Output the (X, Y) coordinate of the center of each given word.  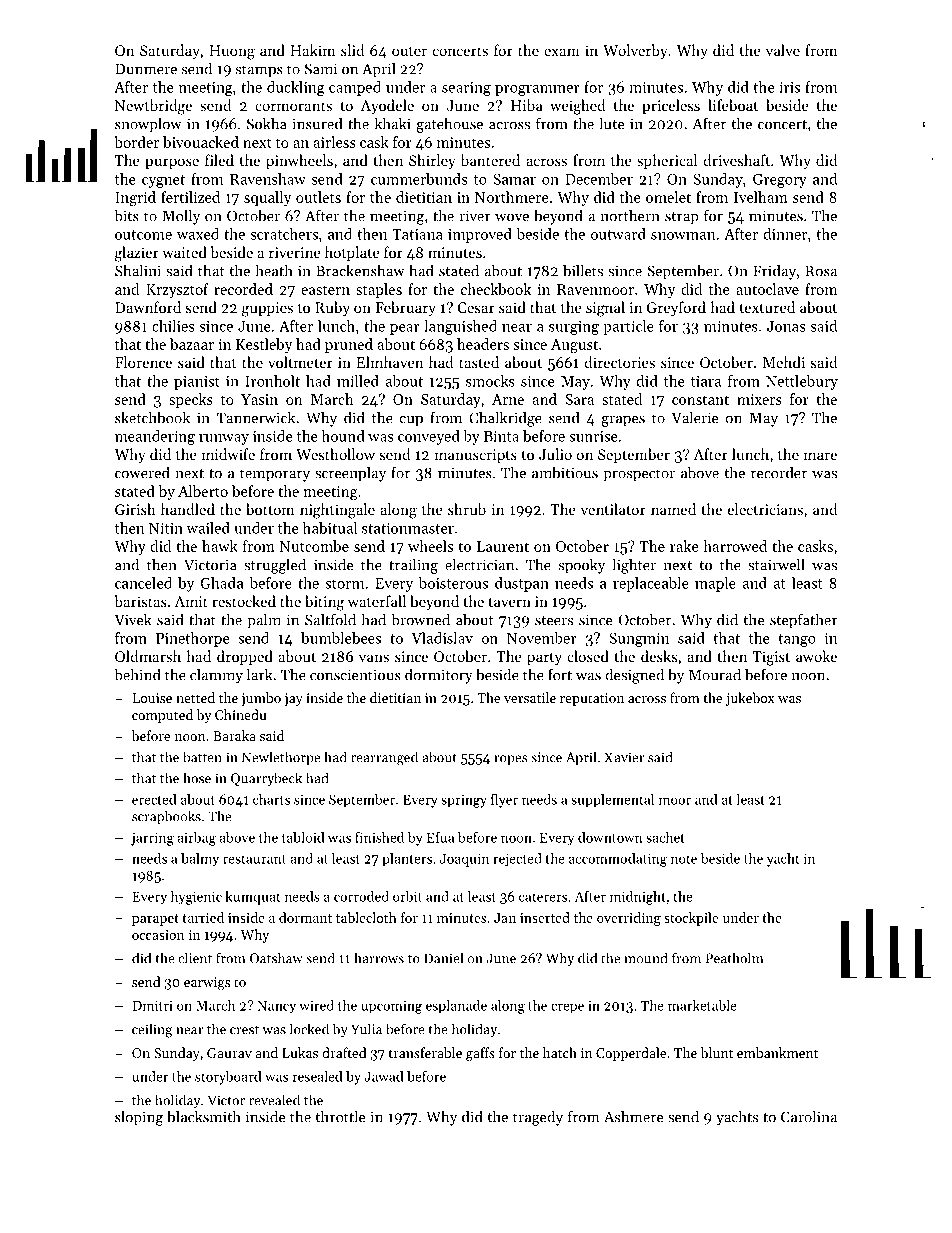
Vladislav (442, 638)
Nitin (166, 528)
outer (409, 51)
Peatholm (734, 958)
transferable (425, 1052)
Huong (232, 52)
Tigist (771, 658)
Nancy (276, 1007)
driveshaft (736, 160)
